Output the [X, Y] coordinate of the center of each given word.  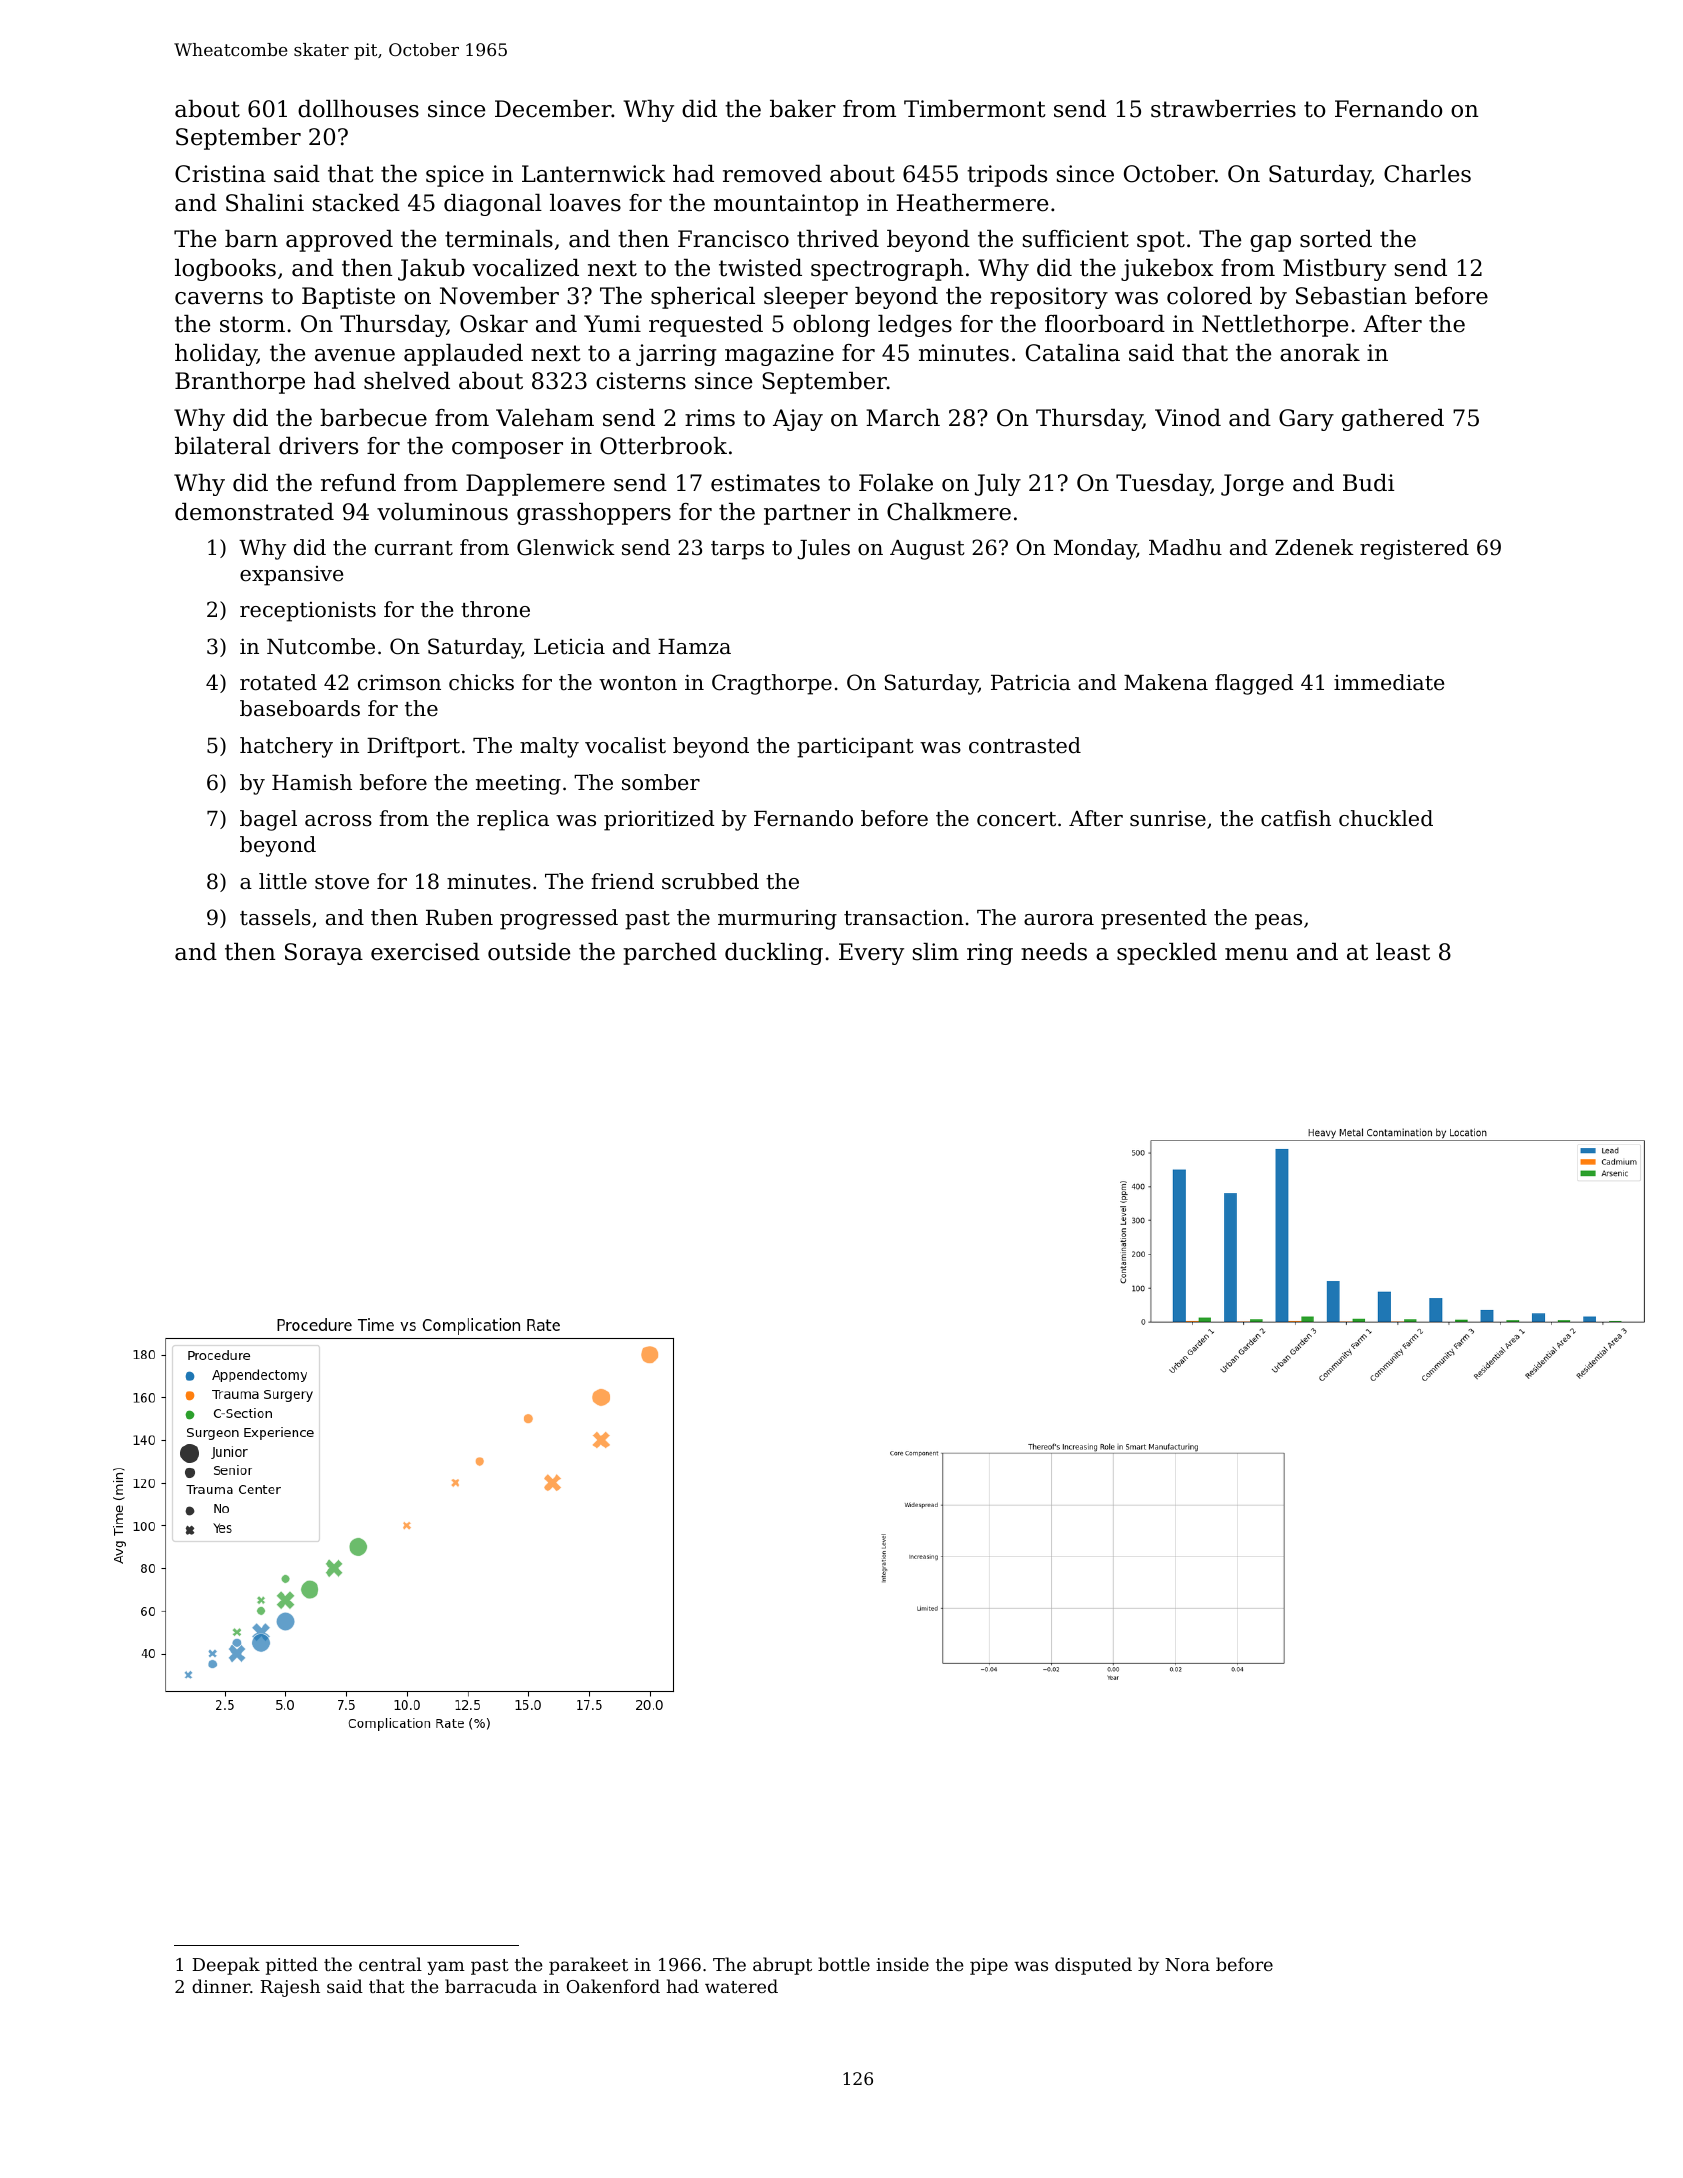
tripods [1007, 176]
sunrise [1168, 818]
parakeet [588, 1966]
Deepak [226, 1966]
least [1403, 952]
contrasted [1025, 745]
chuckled [1386, 818]
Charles [1427, 174]
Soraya [324, 954]
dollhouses [358, 109]
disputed [1093, 1966]
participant [855, 747]
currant [414, 548]
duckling [774, 954]
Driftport [413, 747]
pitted [292, 1966]
